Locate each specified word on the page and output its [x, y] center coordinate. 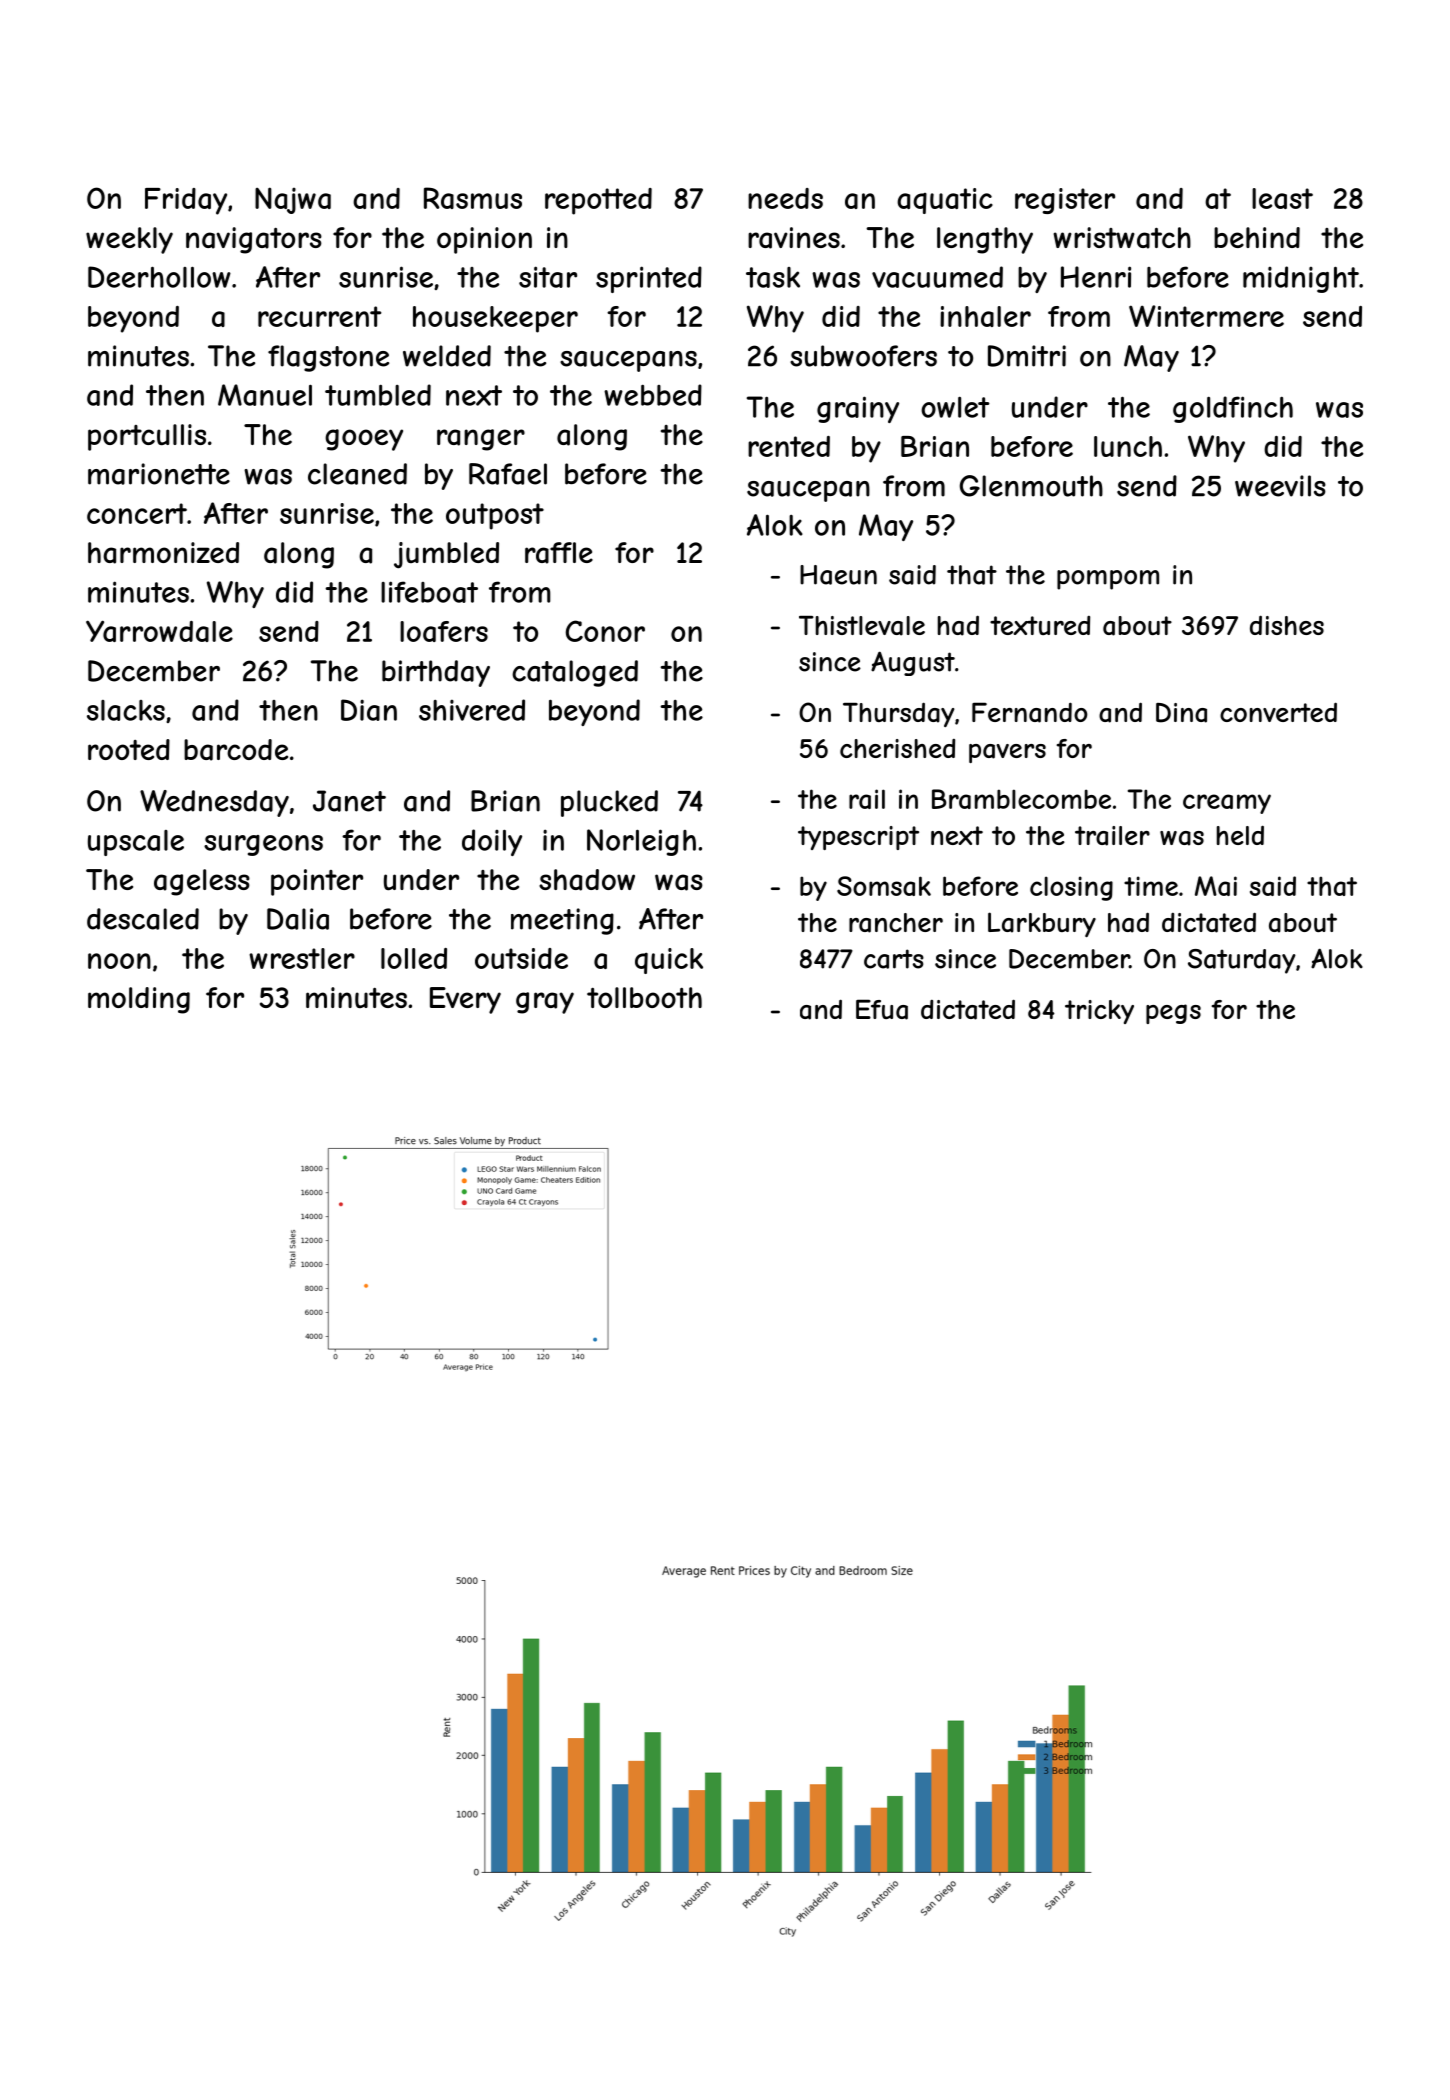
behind [1257, 237]
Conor [605, 631]
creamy [1227, 804]
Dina [1181, 713]
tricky [1099, 1012]
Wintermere [1206, 316]
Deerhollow [159, 277]
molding [139, 1000]
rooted [129, 749]
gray [545, 1003]
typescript [858, 838]
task [773, 277]
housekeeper [495, 319]
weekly [129, 240]
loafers [444, 631]
